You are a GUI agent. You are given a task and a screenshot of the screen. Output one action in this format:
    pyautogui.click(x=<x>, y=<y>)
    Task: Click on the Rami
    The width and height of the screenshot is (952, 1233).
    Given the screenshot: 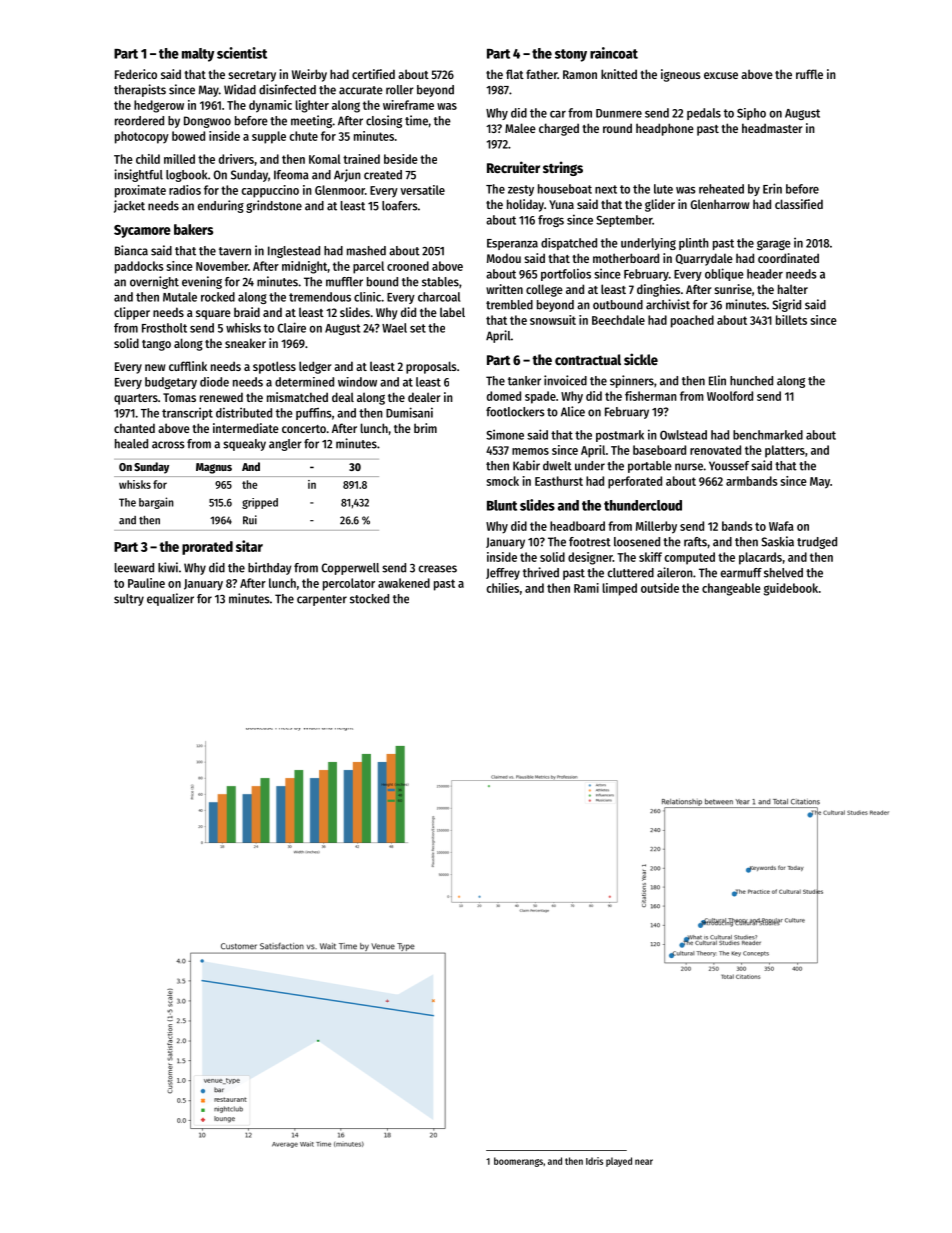 What is the action you would take?
    pyautogui.click(x=586, y=588)
